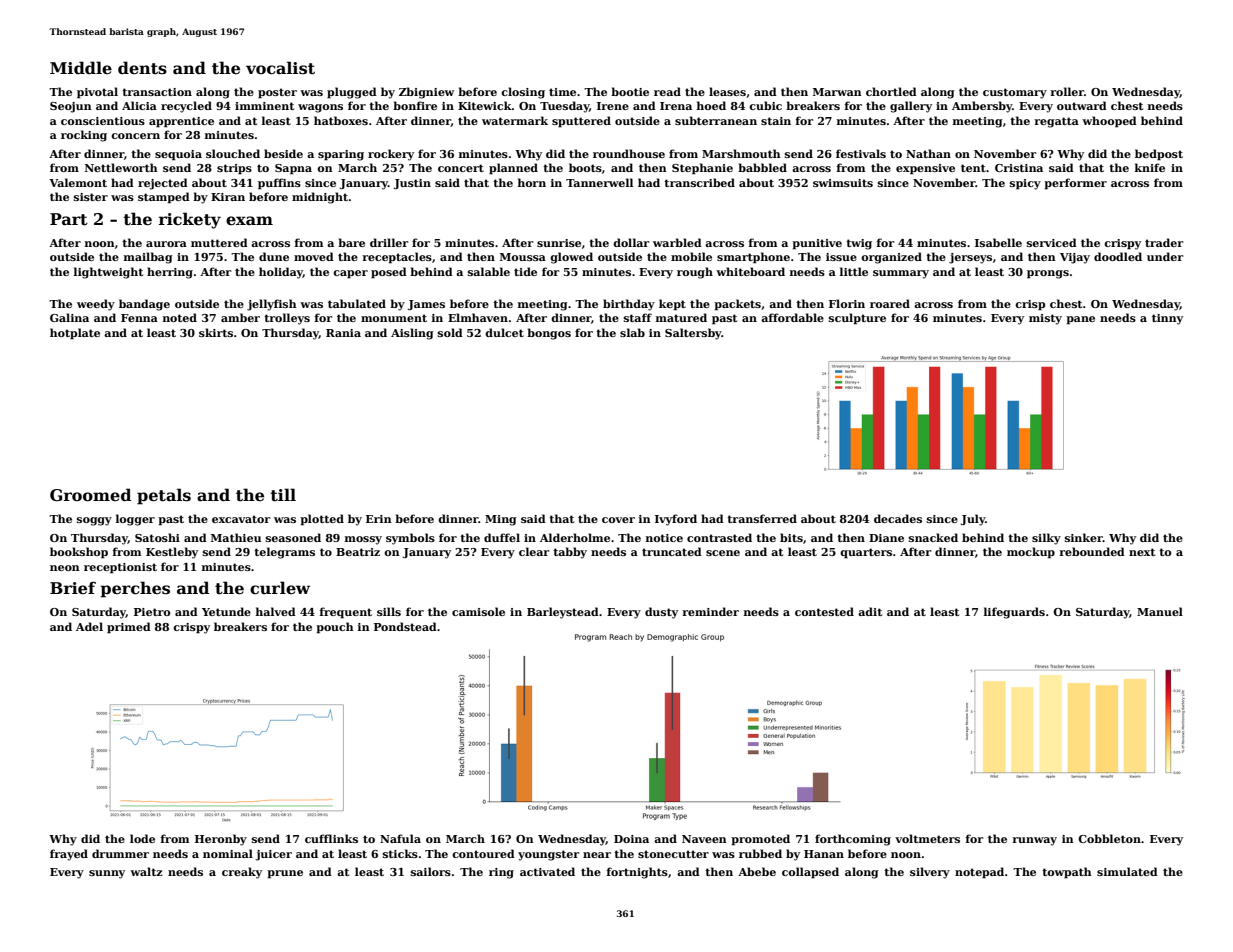  What do you see at coordinates (228, 197) in the screenshot?
I see `Kiran` at bounding box center [228, 197].
